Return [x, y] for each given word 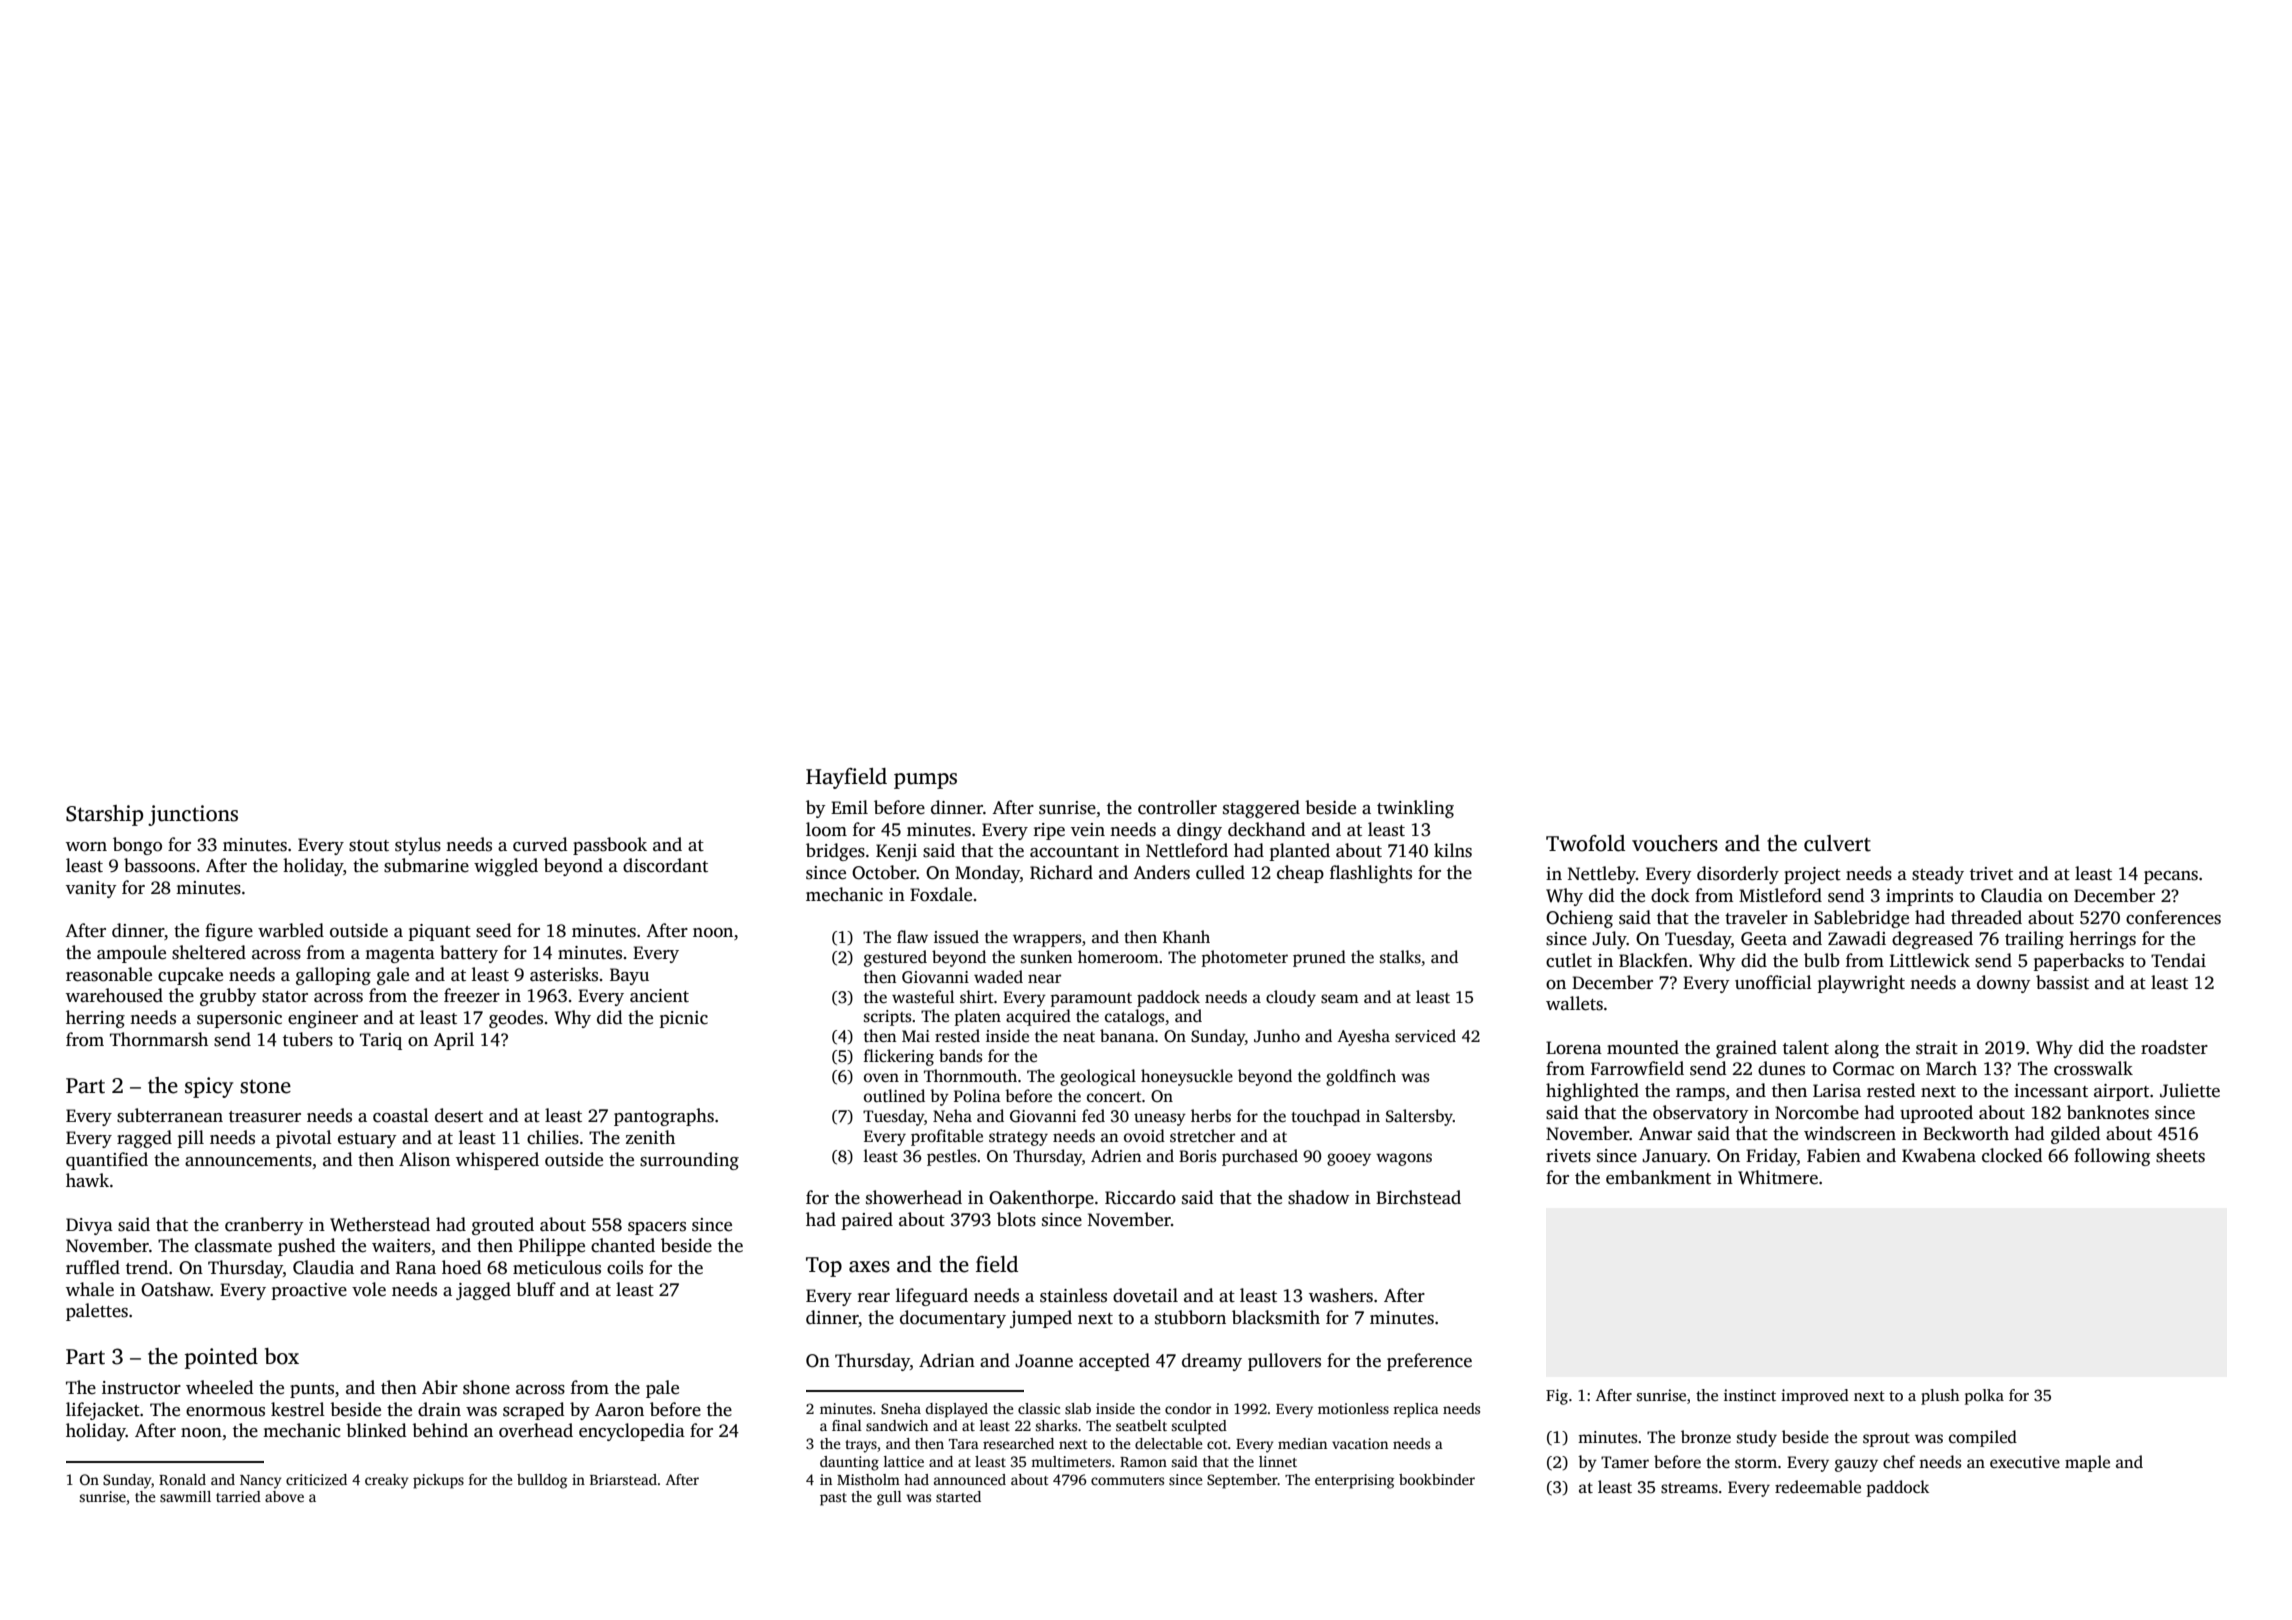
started [958, 1496]
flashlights [1371, 874]
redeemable [1818, 1487]
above [284, 1496]
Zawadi [1857, 938]
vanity [91, 889]
